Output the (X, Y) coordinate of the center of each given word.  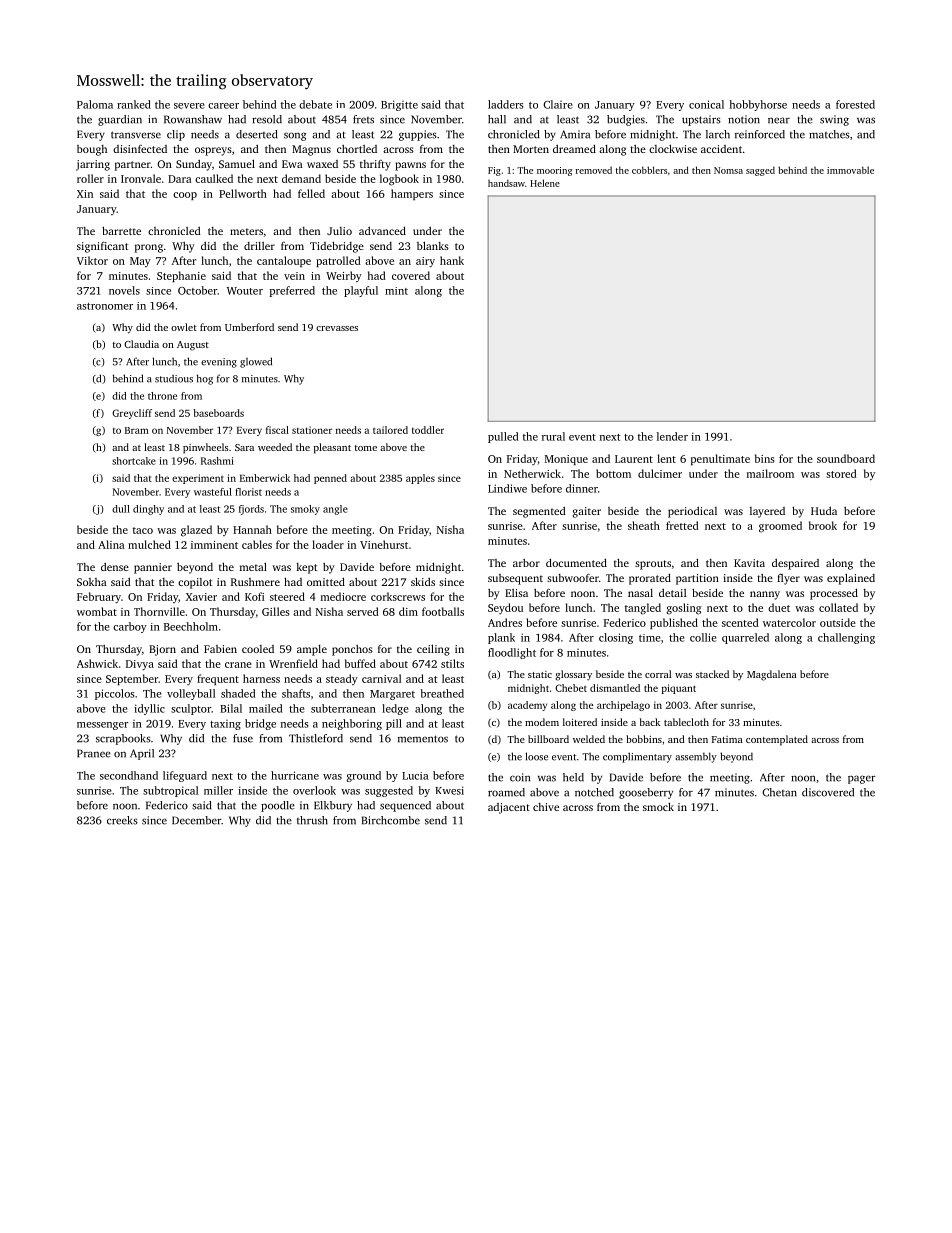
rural (553, 436)
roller (90, 178)
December (196, 820)
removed (594, 170)
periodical (692, 512)
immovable (850, 170)
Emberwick (265, 478)
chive (546, 807)
